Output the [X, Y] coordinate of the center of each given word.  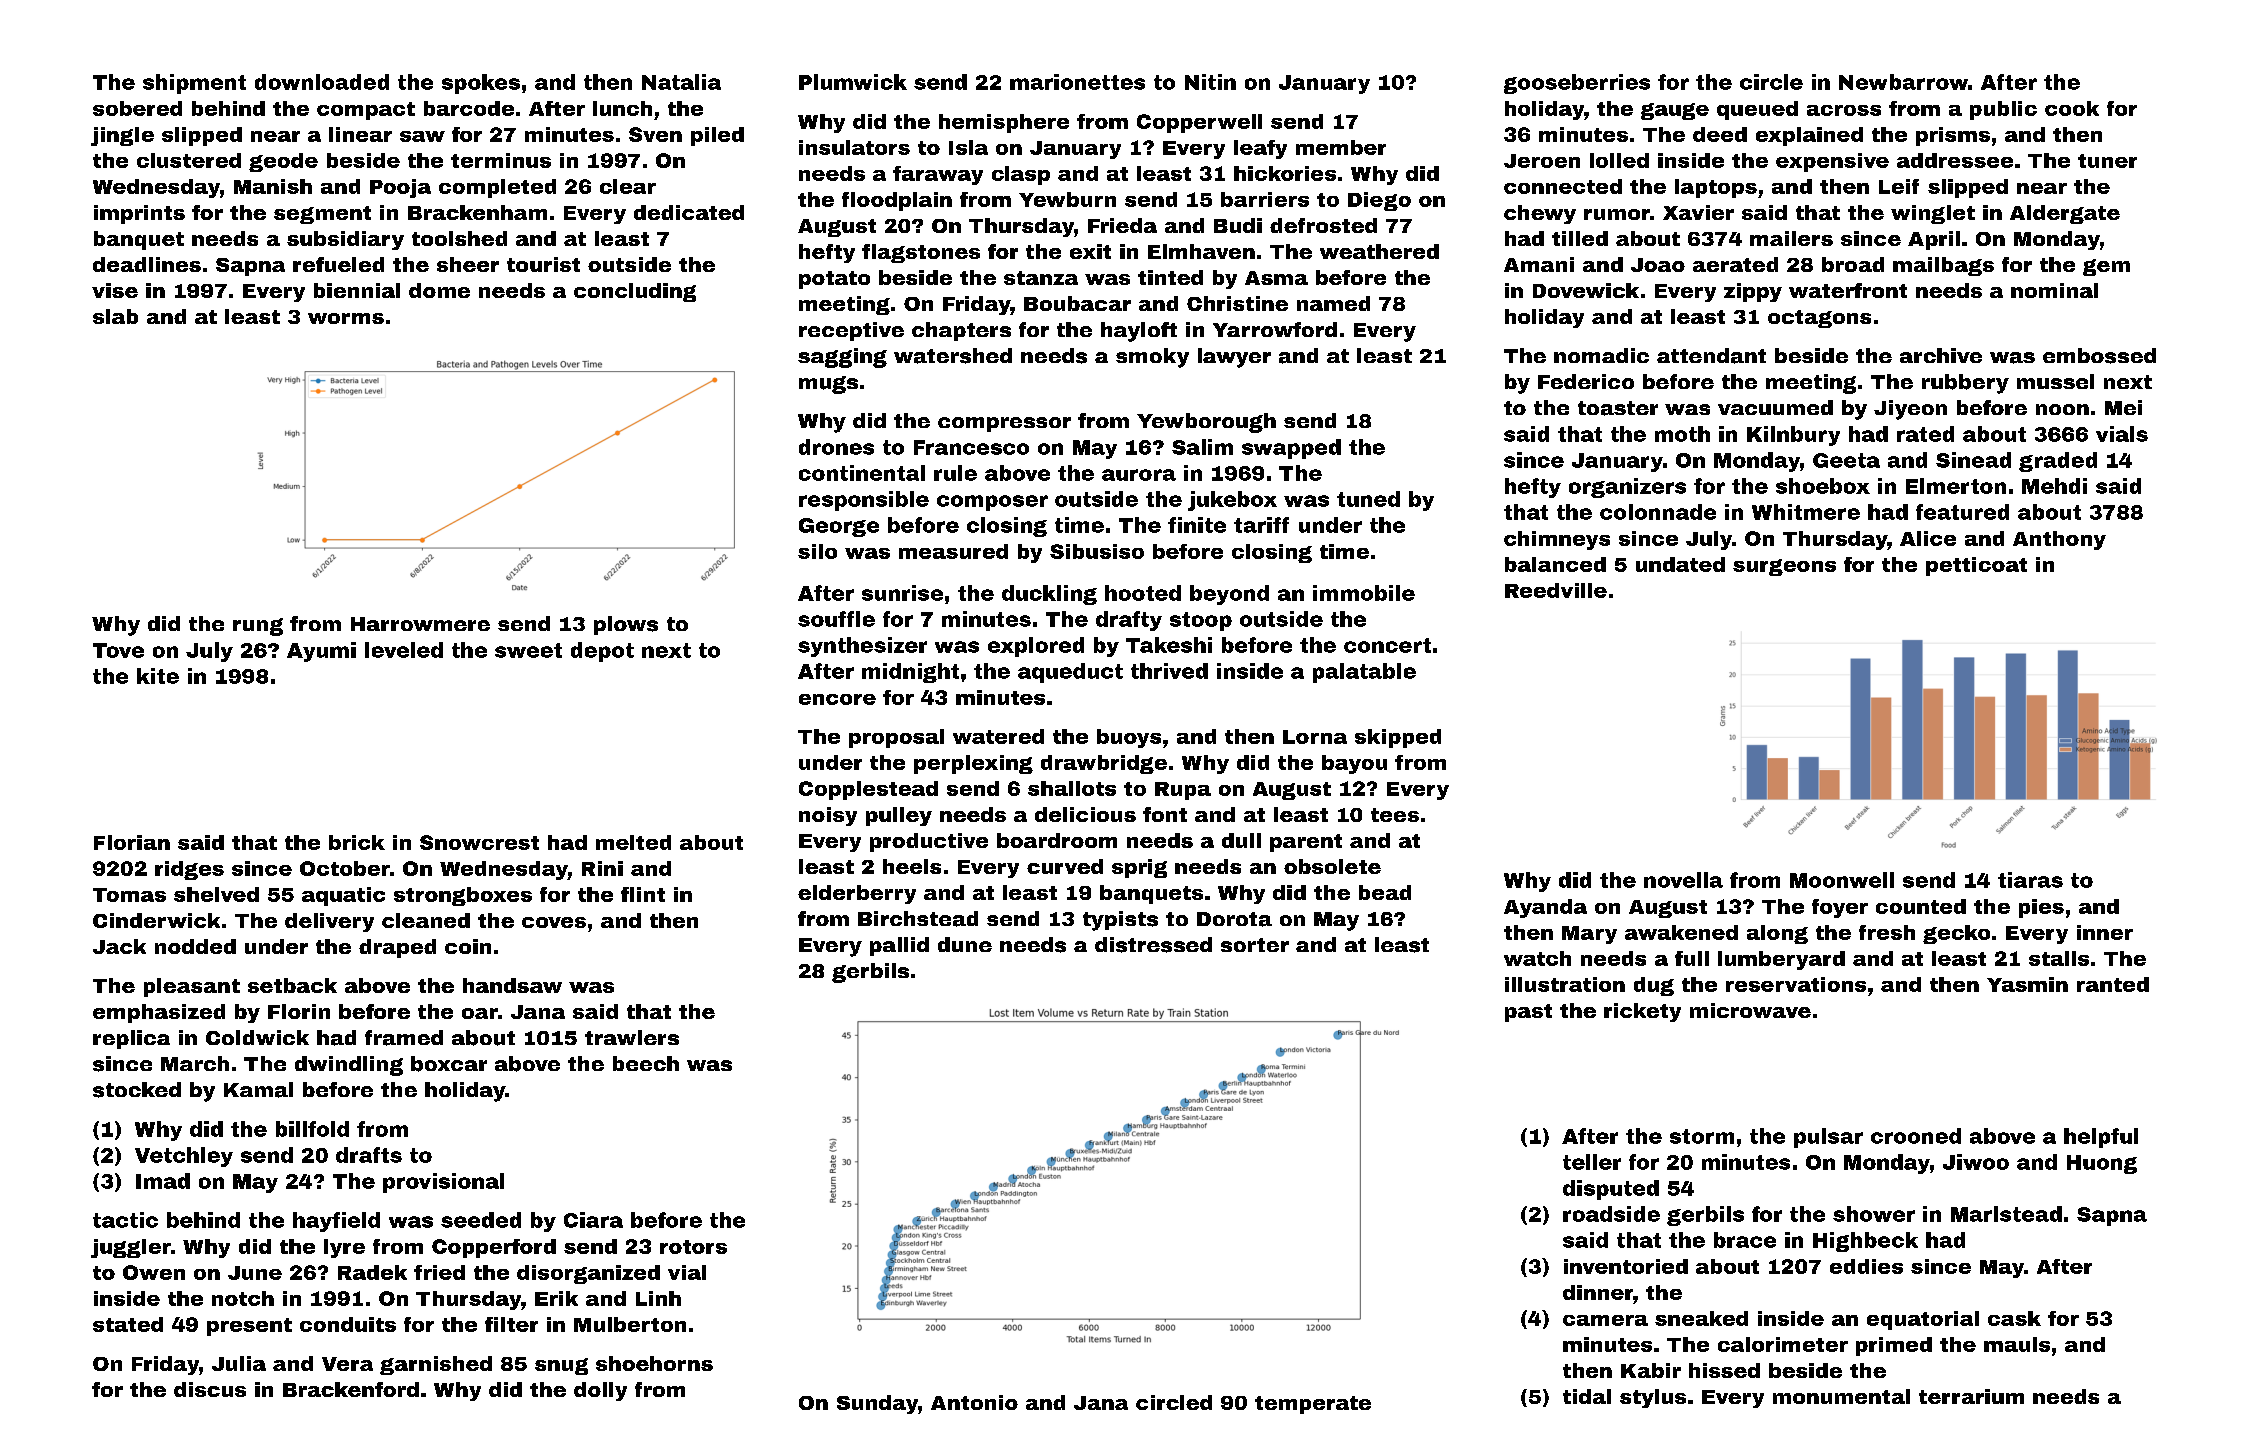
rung [258, 627]
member [1341, 147]
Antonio [974, 1402]
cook [2072, 108]
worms [346, 318]
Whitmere [1806, 512]
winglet [1933, 214]
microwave [1750, 1010]
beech [646, 1063]
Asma [1276, 278]
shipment [194, 84]
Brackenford [351, 1389]
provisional [443, 1183]
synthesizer [862, 647]
